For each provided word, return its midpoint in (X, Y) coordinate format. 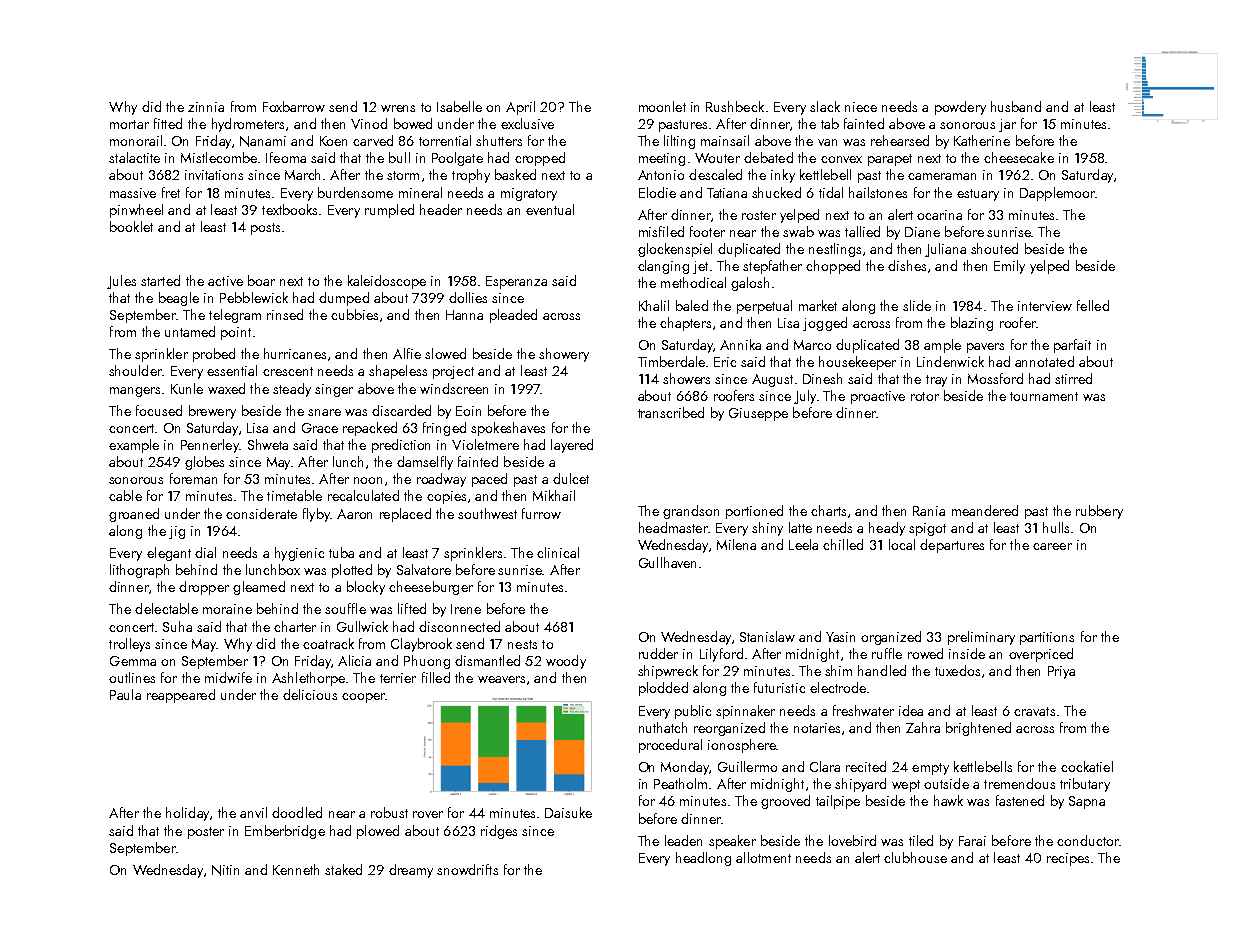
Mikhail (554, 495)
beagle (179, 299)
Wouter (717, 158)
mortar (129, 124)
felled (1093, 305)
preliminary (981, 638)
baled (692, 305)
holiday (187, 814)
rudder (658, 653)
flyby (316, 515)
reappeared (181, 696)
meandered (985, 510)
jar (1007, 125)
